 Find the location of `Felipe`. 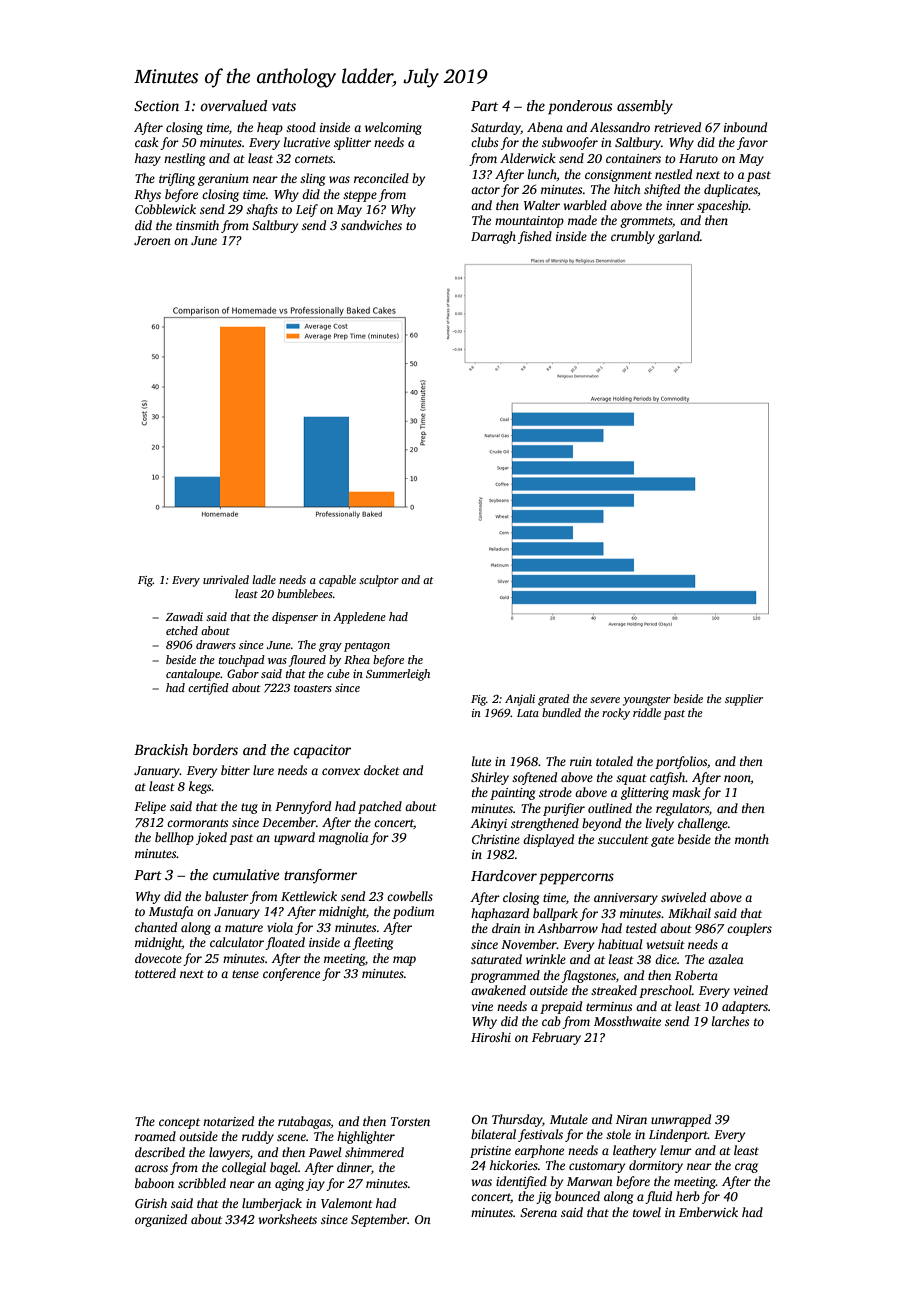

Felipe is located at coordinates (150, 807).
